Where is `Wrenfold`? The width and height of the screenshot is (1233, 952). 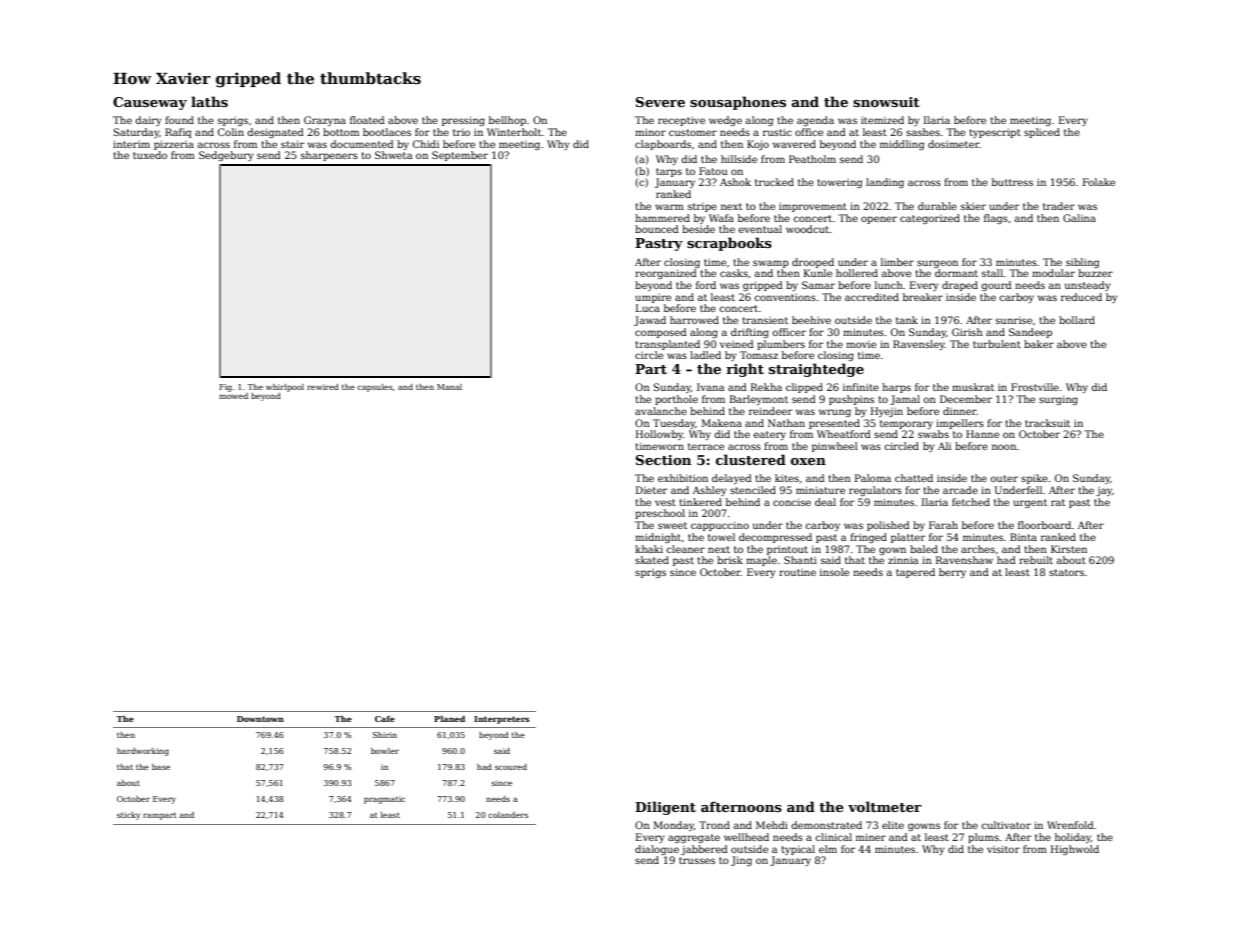
Wrenfold is located at coordinates (1070, 825).
